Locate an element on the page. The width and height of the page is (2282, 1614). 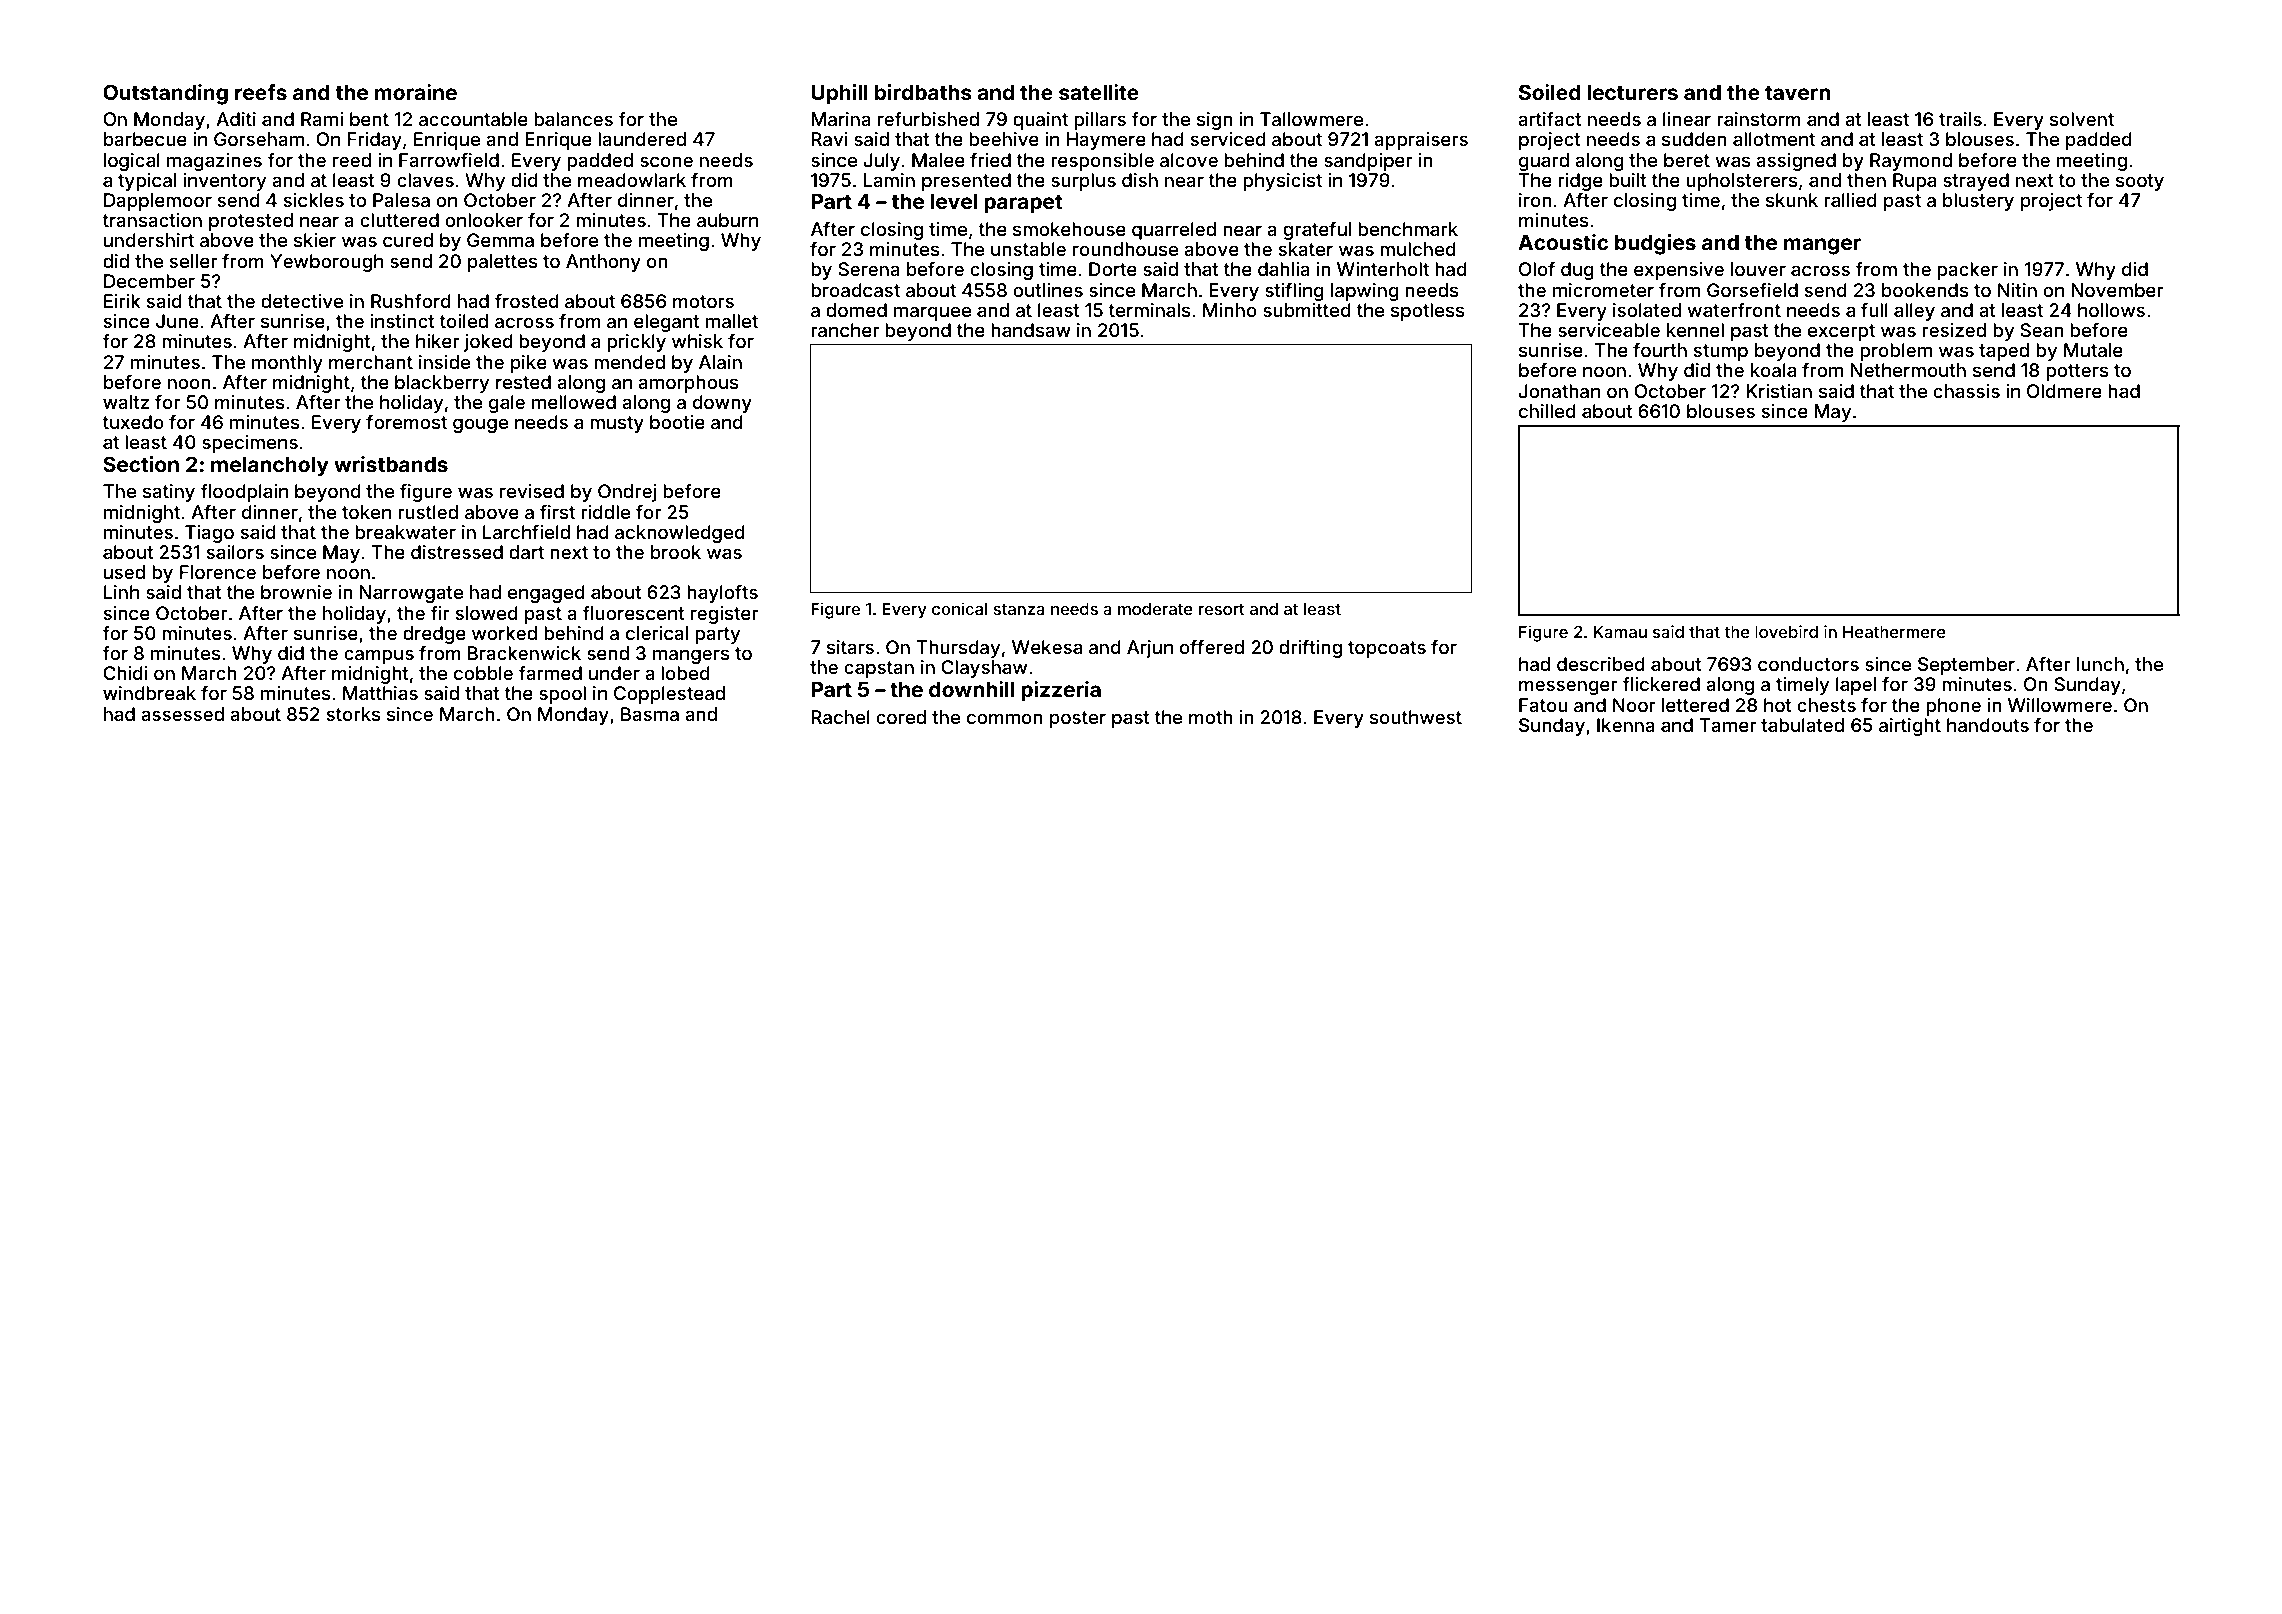
artifact is located at coordinates (1550, 119).
